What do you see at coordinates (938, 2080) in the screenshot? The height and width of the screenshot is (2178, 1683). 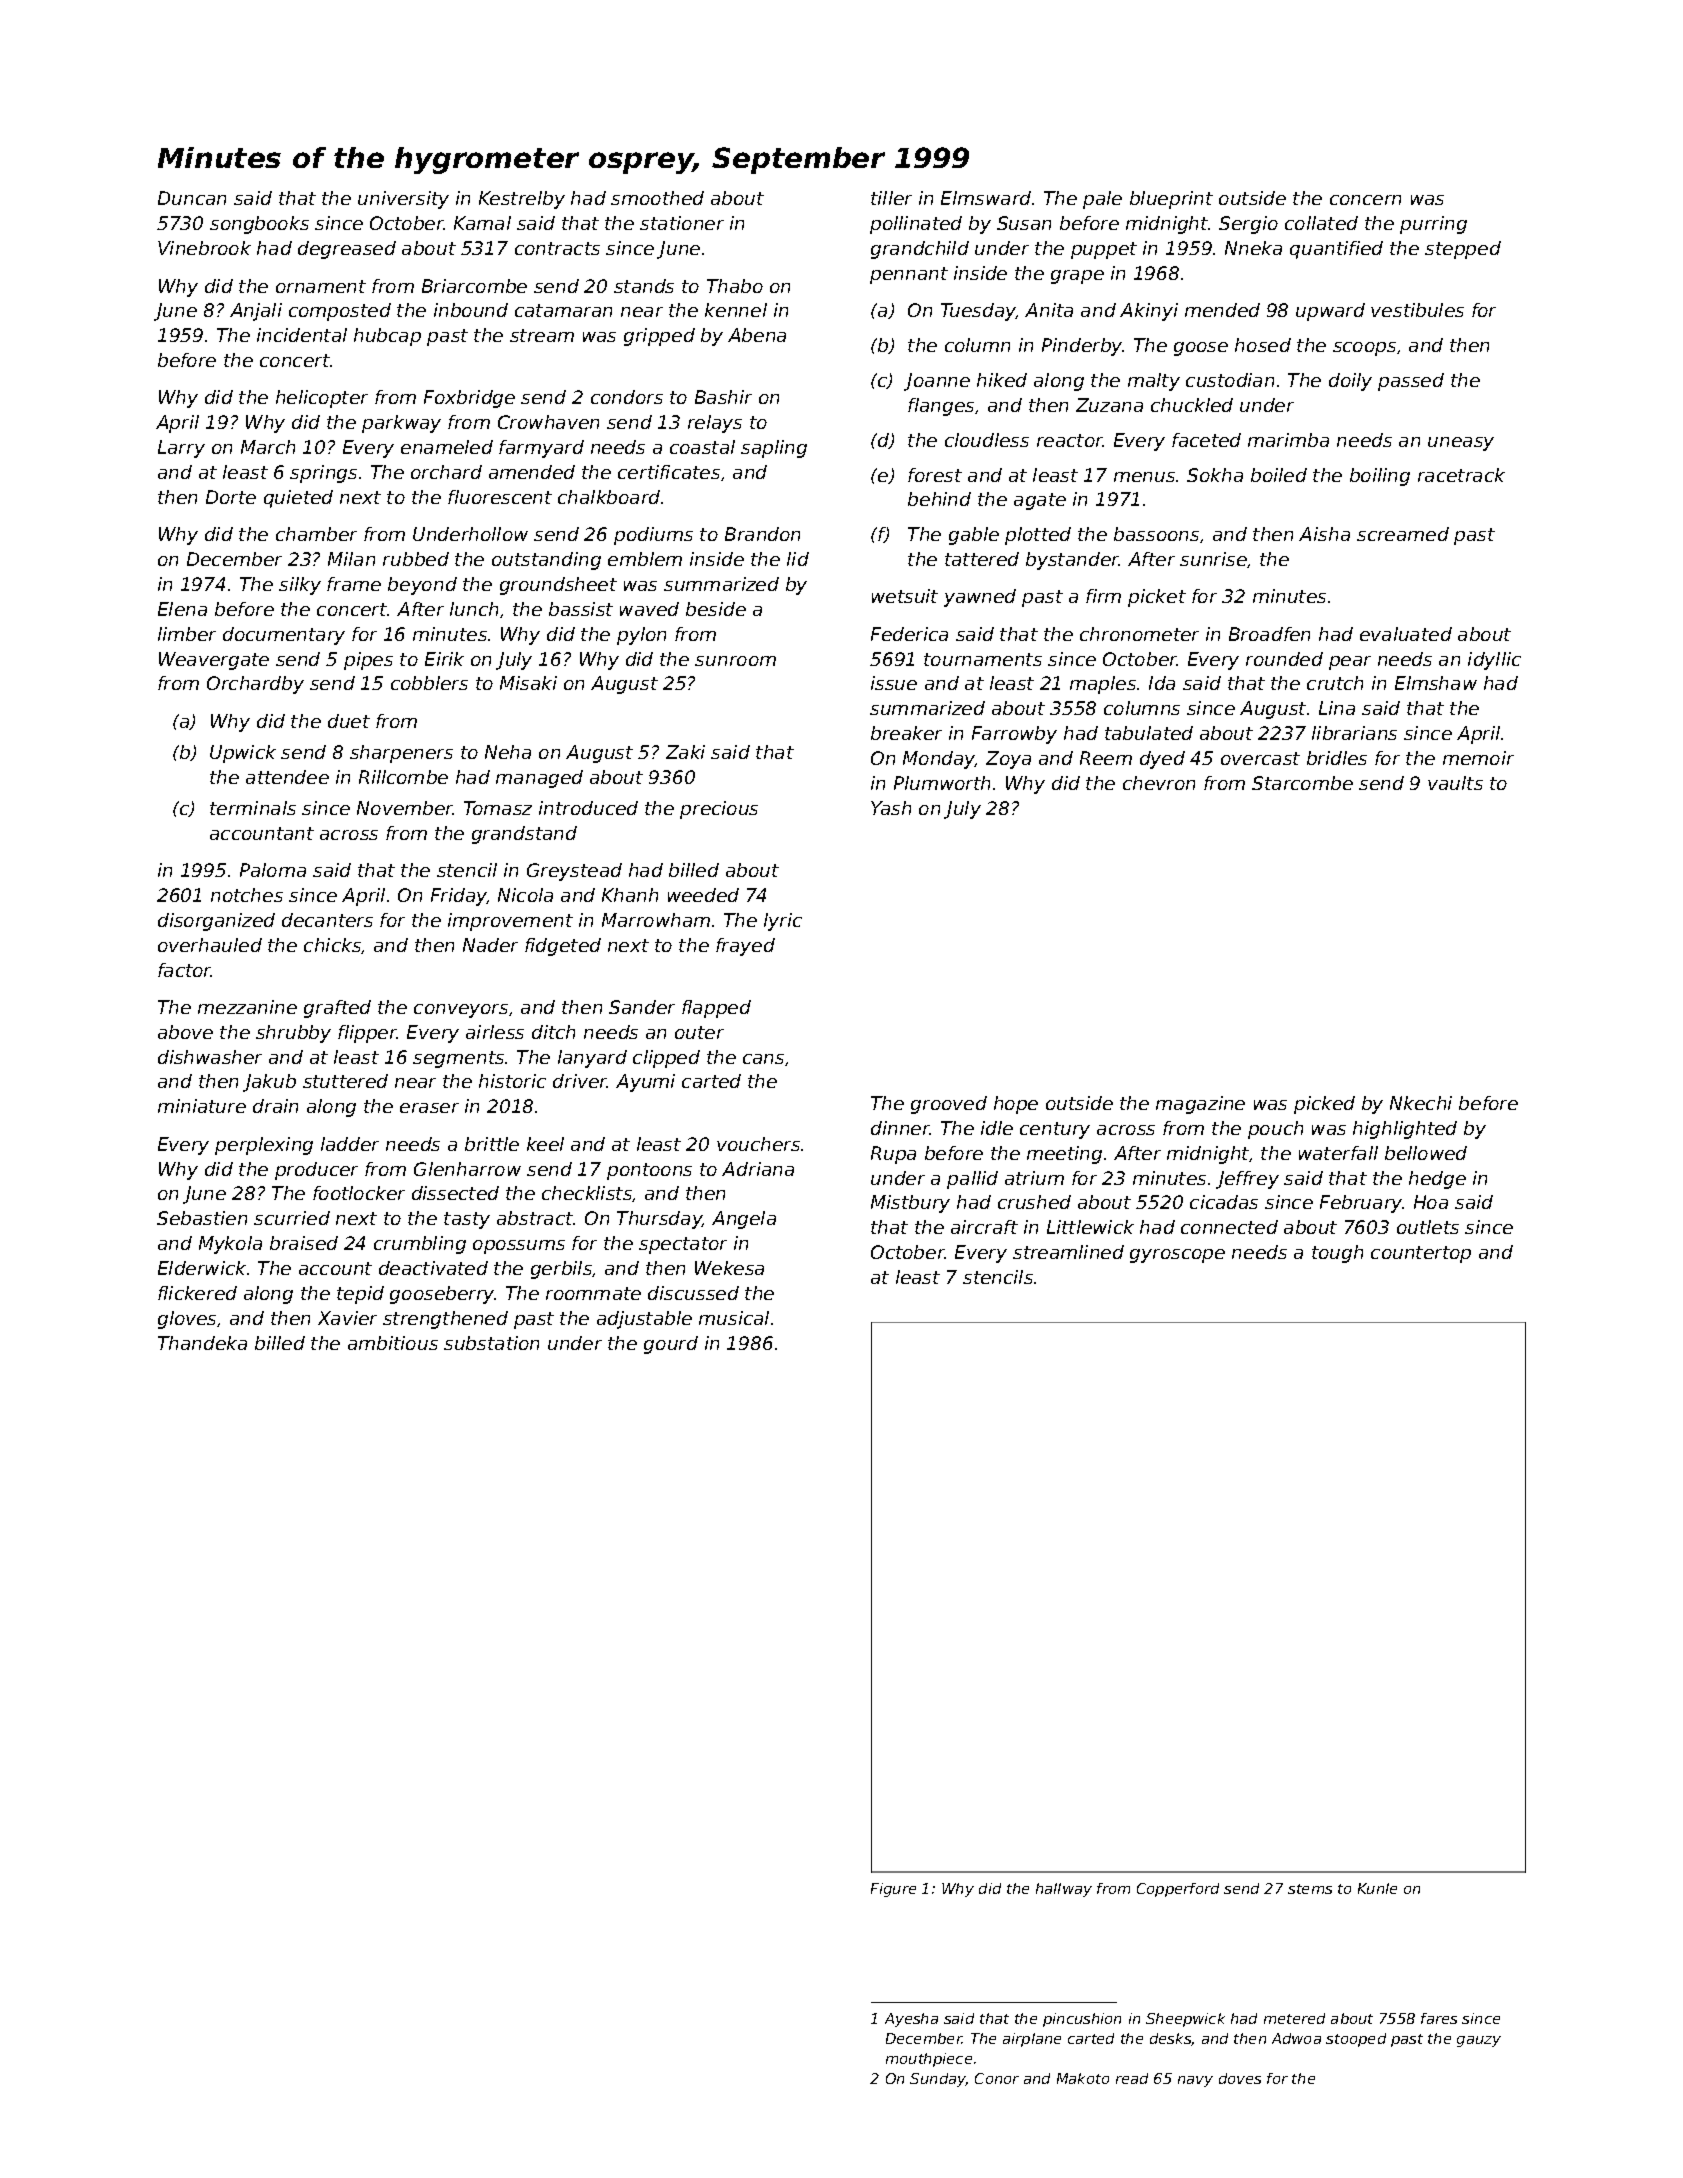 I see `Sunday` at bounding box center [938, 2080].
